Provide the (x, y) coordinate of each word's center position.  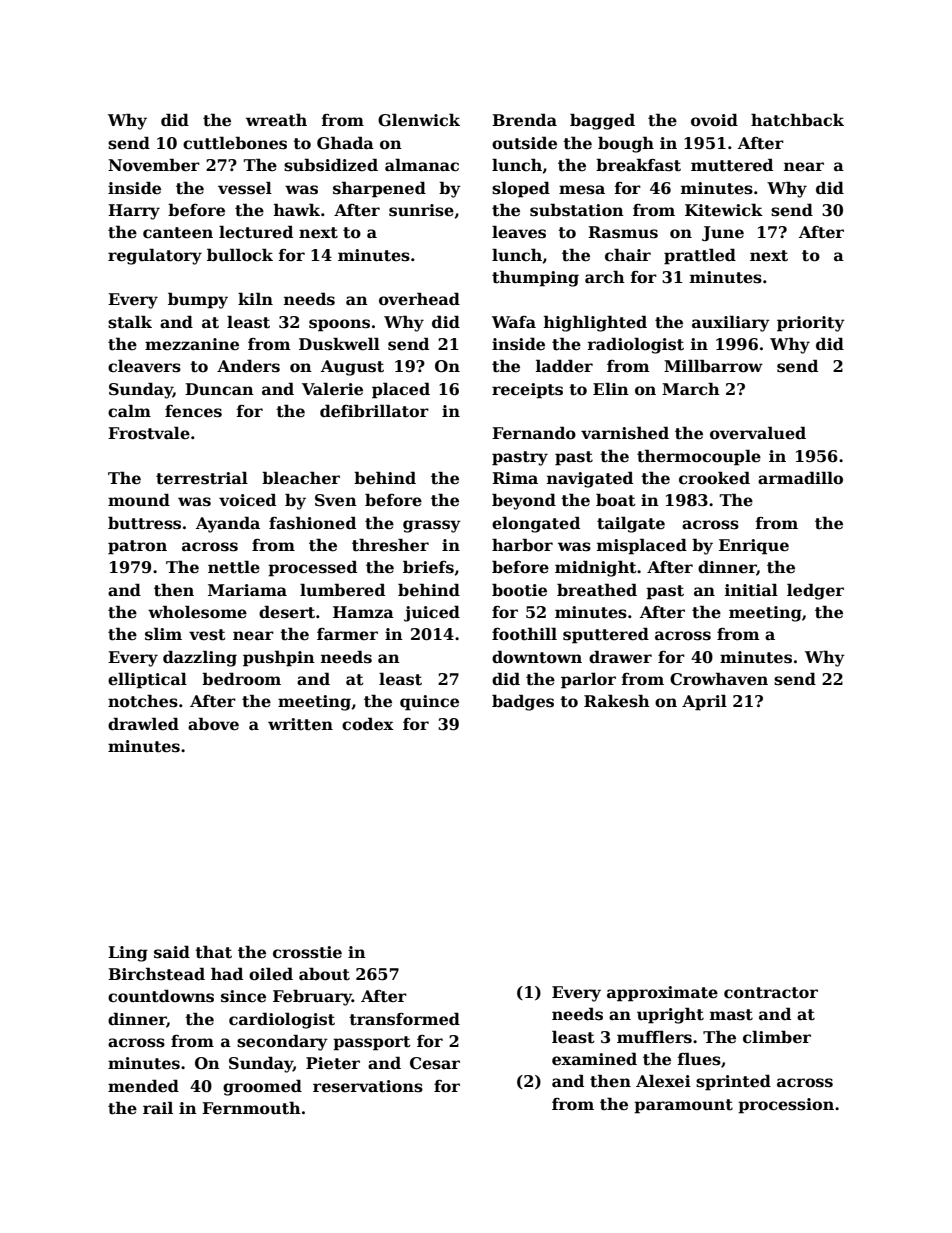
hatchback (797, 120)
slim (163, 634)
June (723, 233)
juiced (432, 613)
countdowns (161, 996)
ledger (815, 591)
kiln (255, 298)
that (213, 952)
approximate (662, 994)
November (154, 165)
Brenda (524, 120)
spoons (339, 325)
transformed (404, 1019)
